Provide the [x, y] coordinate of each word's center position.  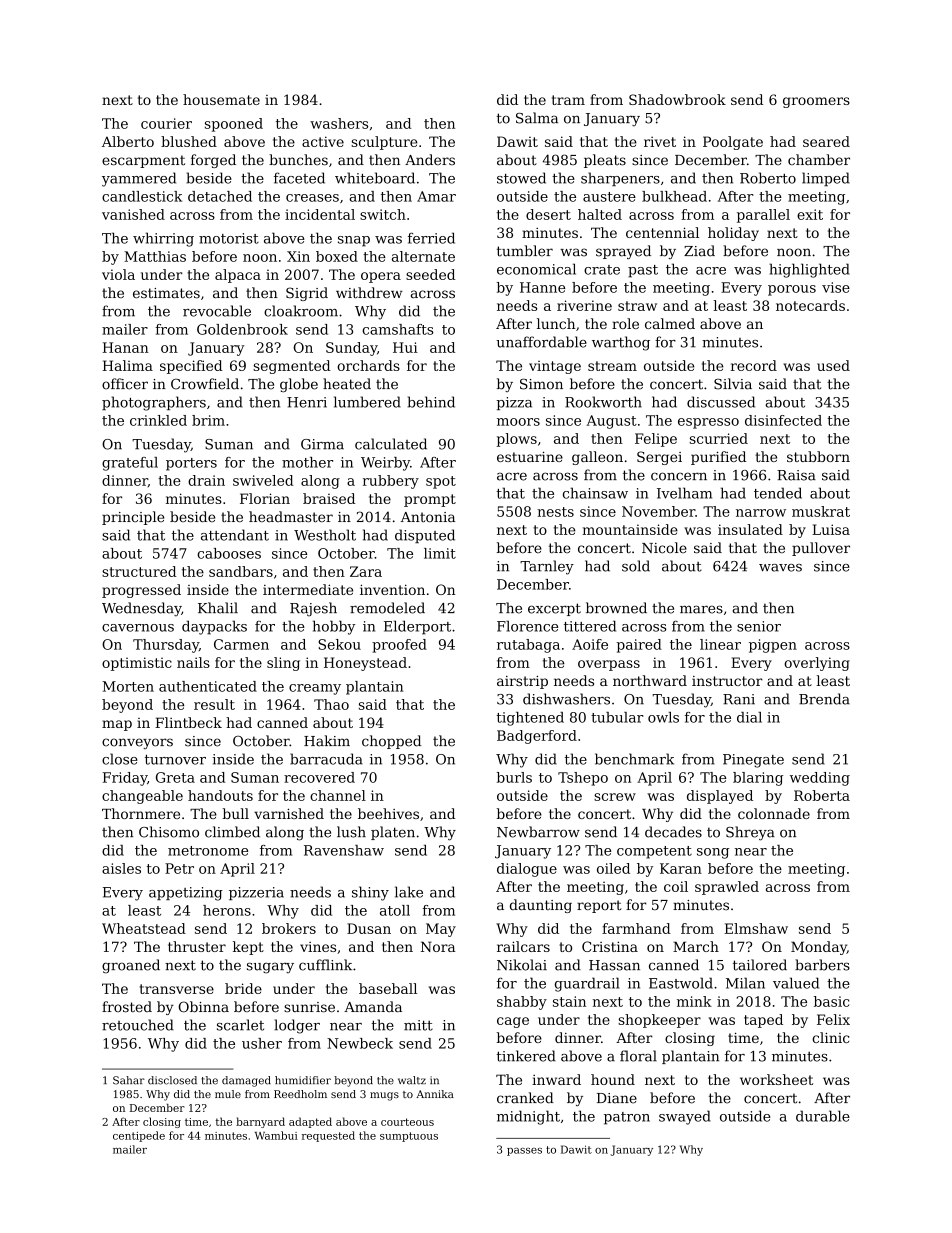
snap [354, 241]
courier [166, 123]
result [214, 704]
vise [836, 287]
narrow [761, 513]
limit [440, 553]
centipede [139, 1136]
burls [514, 777]
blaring [758, 779]
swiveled [263, 480]
